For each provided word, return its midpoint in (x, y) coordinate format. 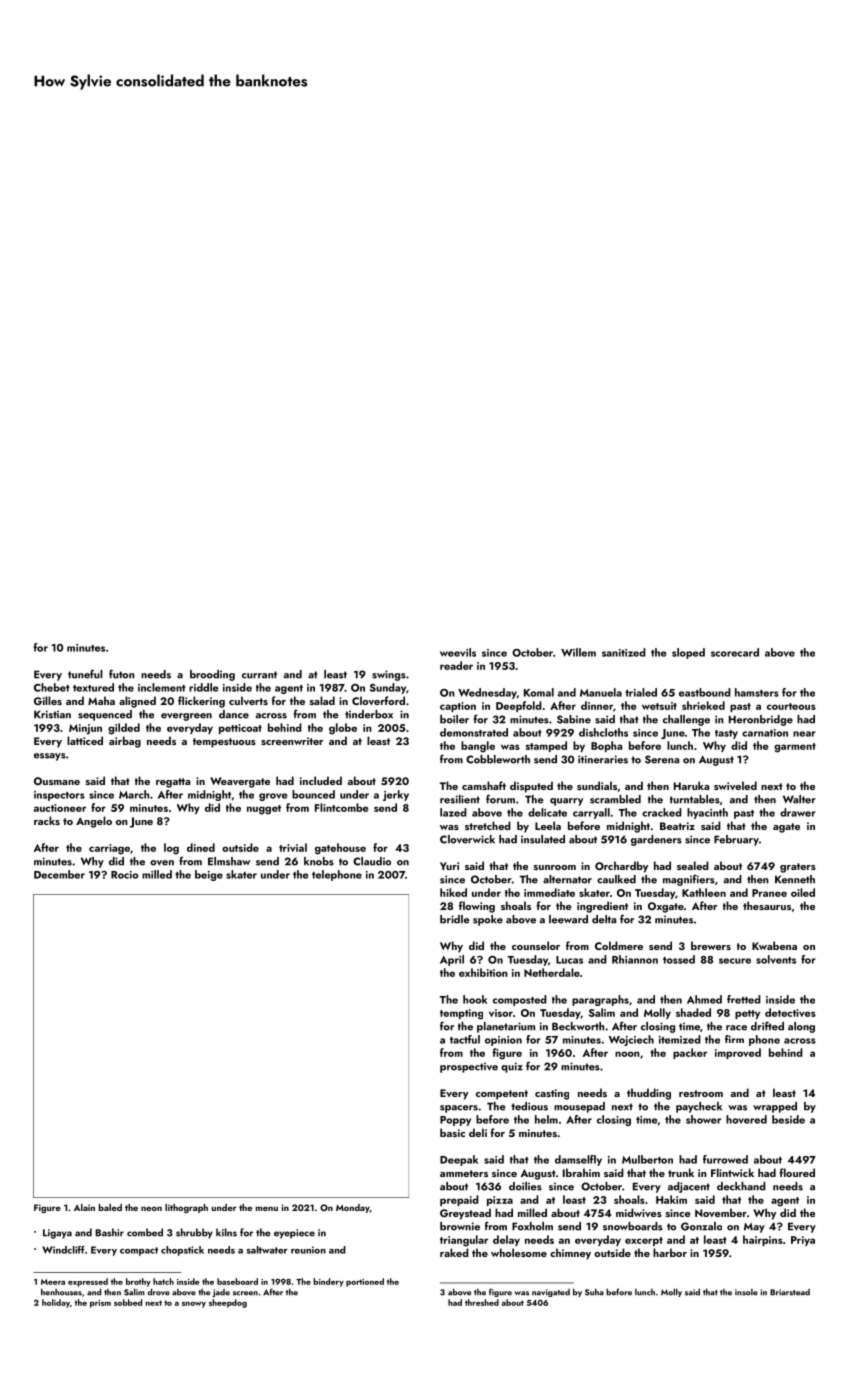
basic (452, 1132)
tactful (465, 1039)
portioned (365, 1282)
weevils (458, 652)
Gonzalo (701, 1226)
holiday (56, 1303)
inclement (162, 687)
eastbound (705, 692)
